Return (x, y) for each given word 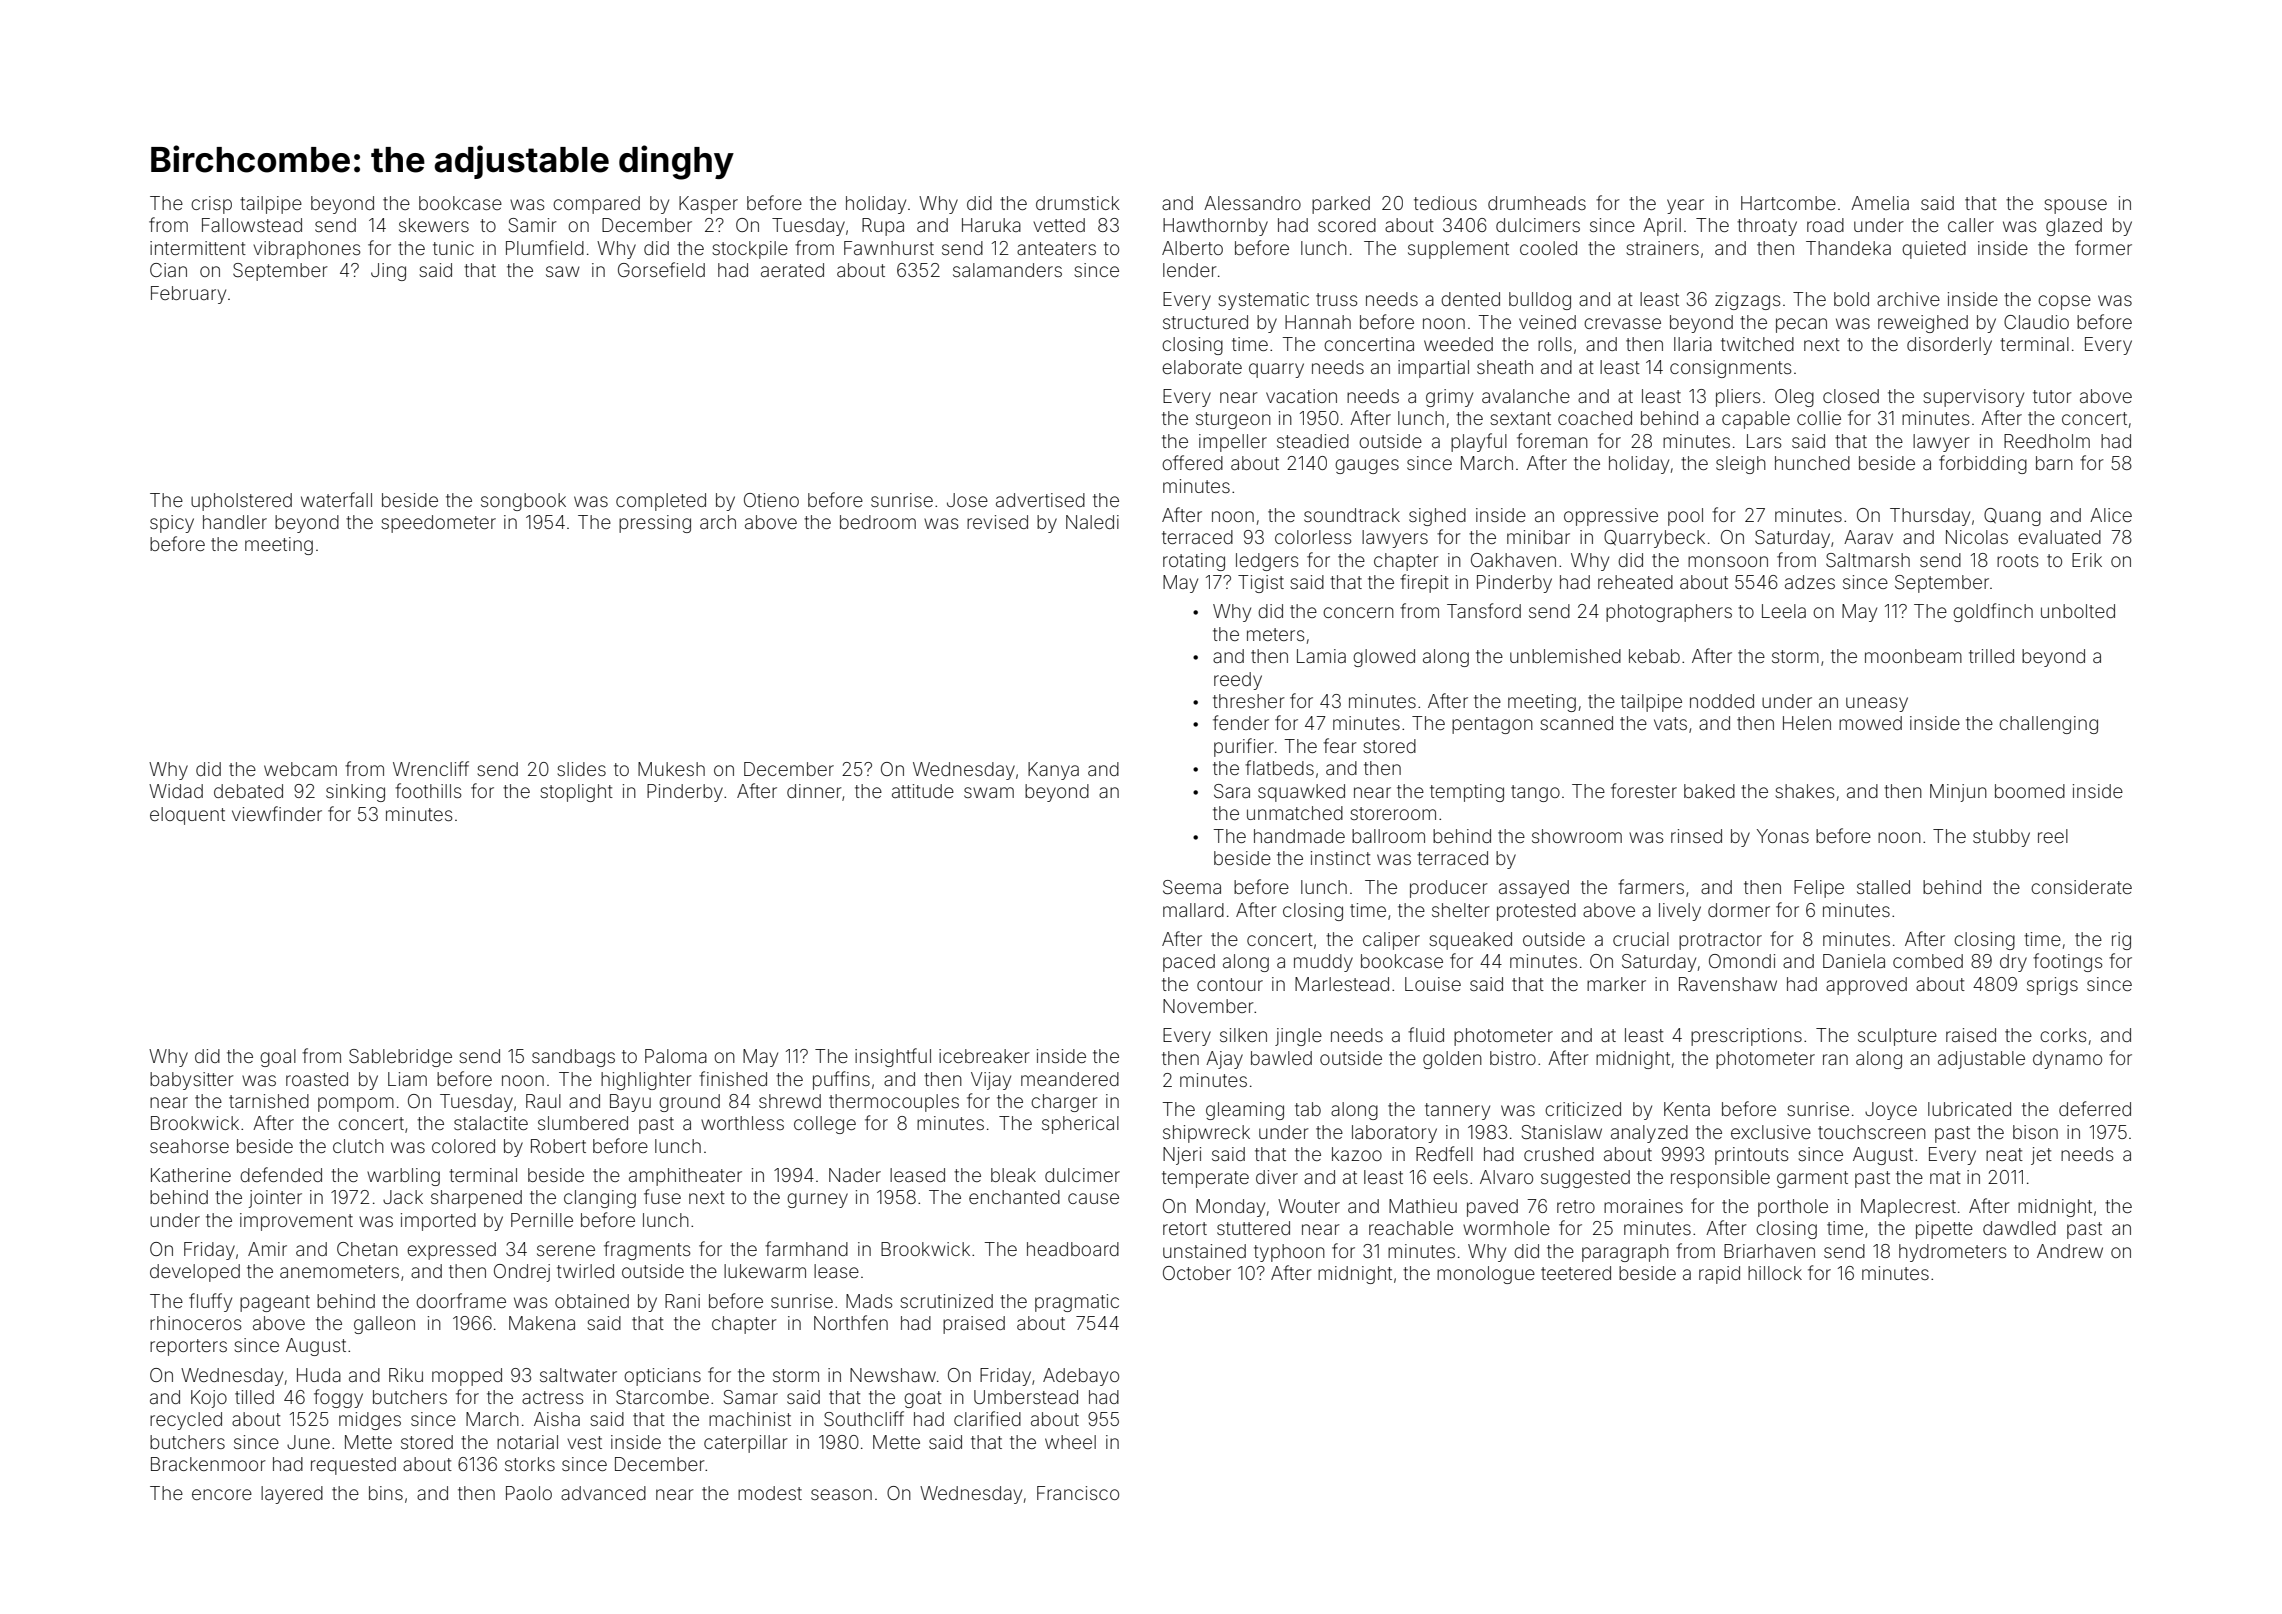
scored (1347, 225)
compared (596, 205)
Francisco (1078, 1493)
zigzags (1748, 301)
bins (386, 1493)
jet (2041, 1156)
